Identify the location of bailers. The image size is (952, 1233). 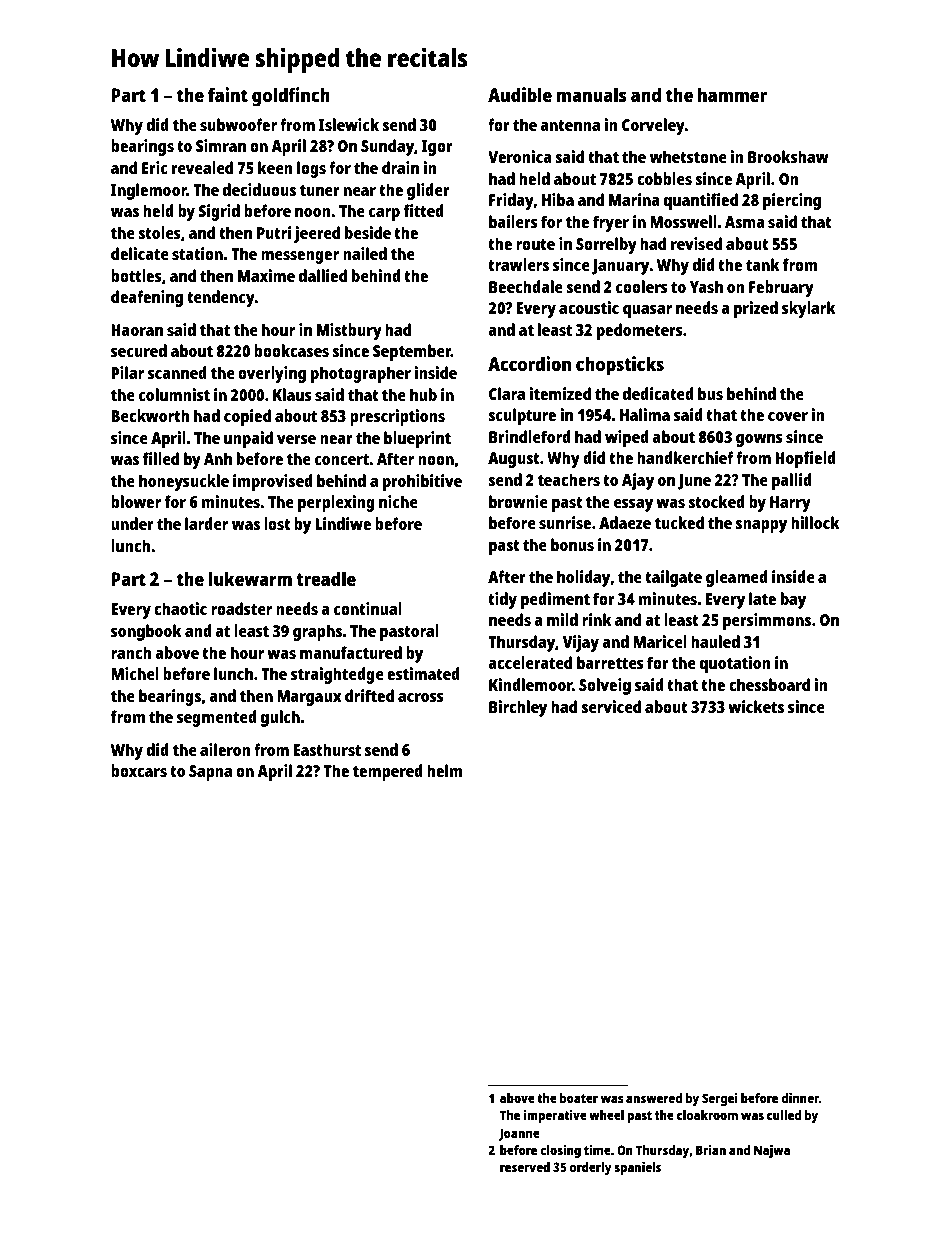
(513, 221).
